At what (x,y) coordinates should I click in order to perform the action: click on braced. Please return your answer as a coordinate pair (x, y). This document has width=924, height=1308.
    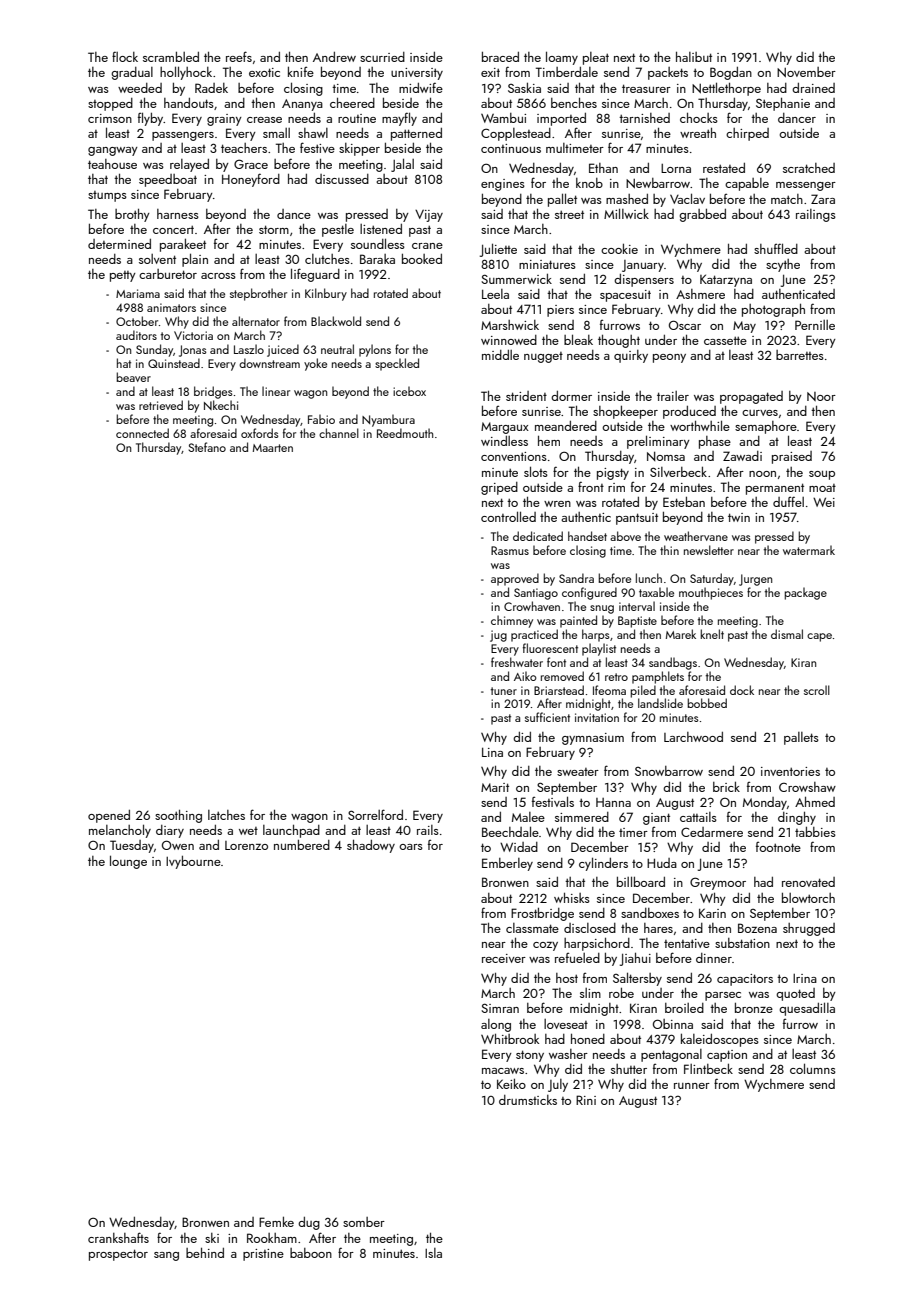
    Looking at the image, I should click on (500, 57).
